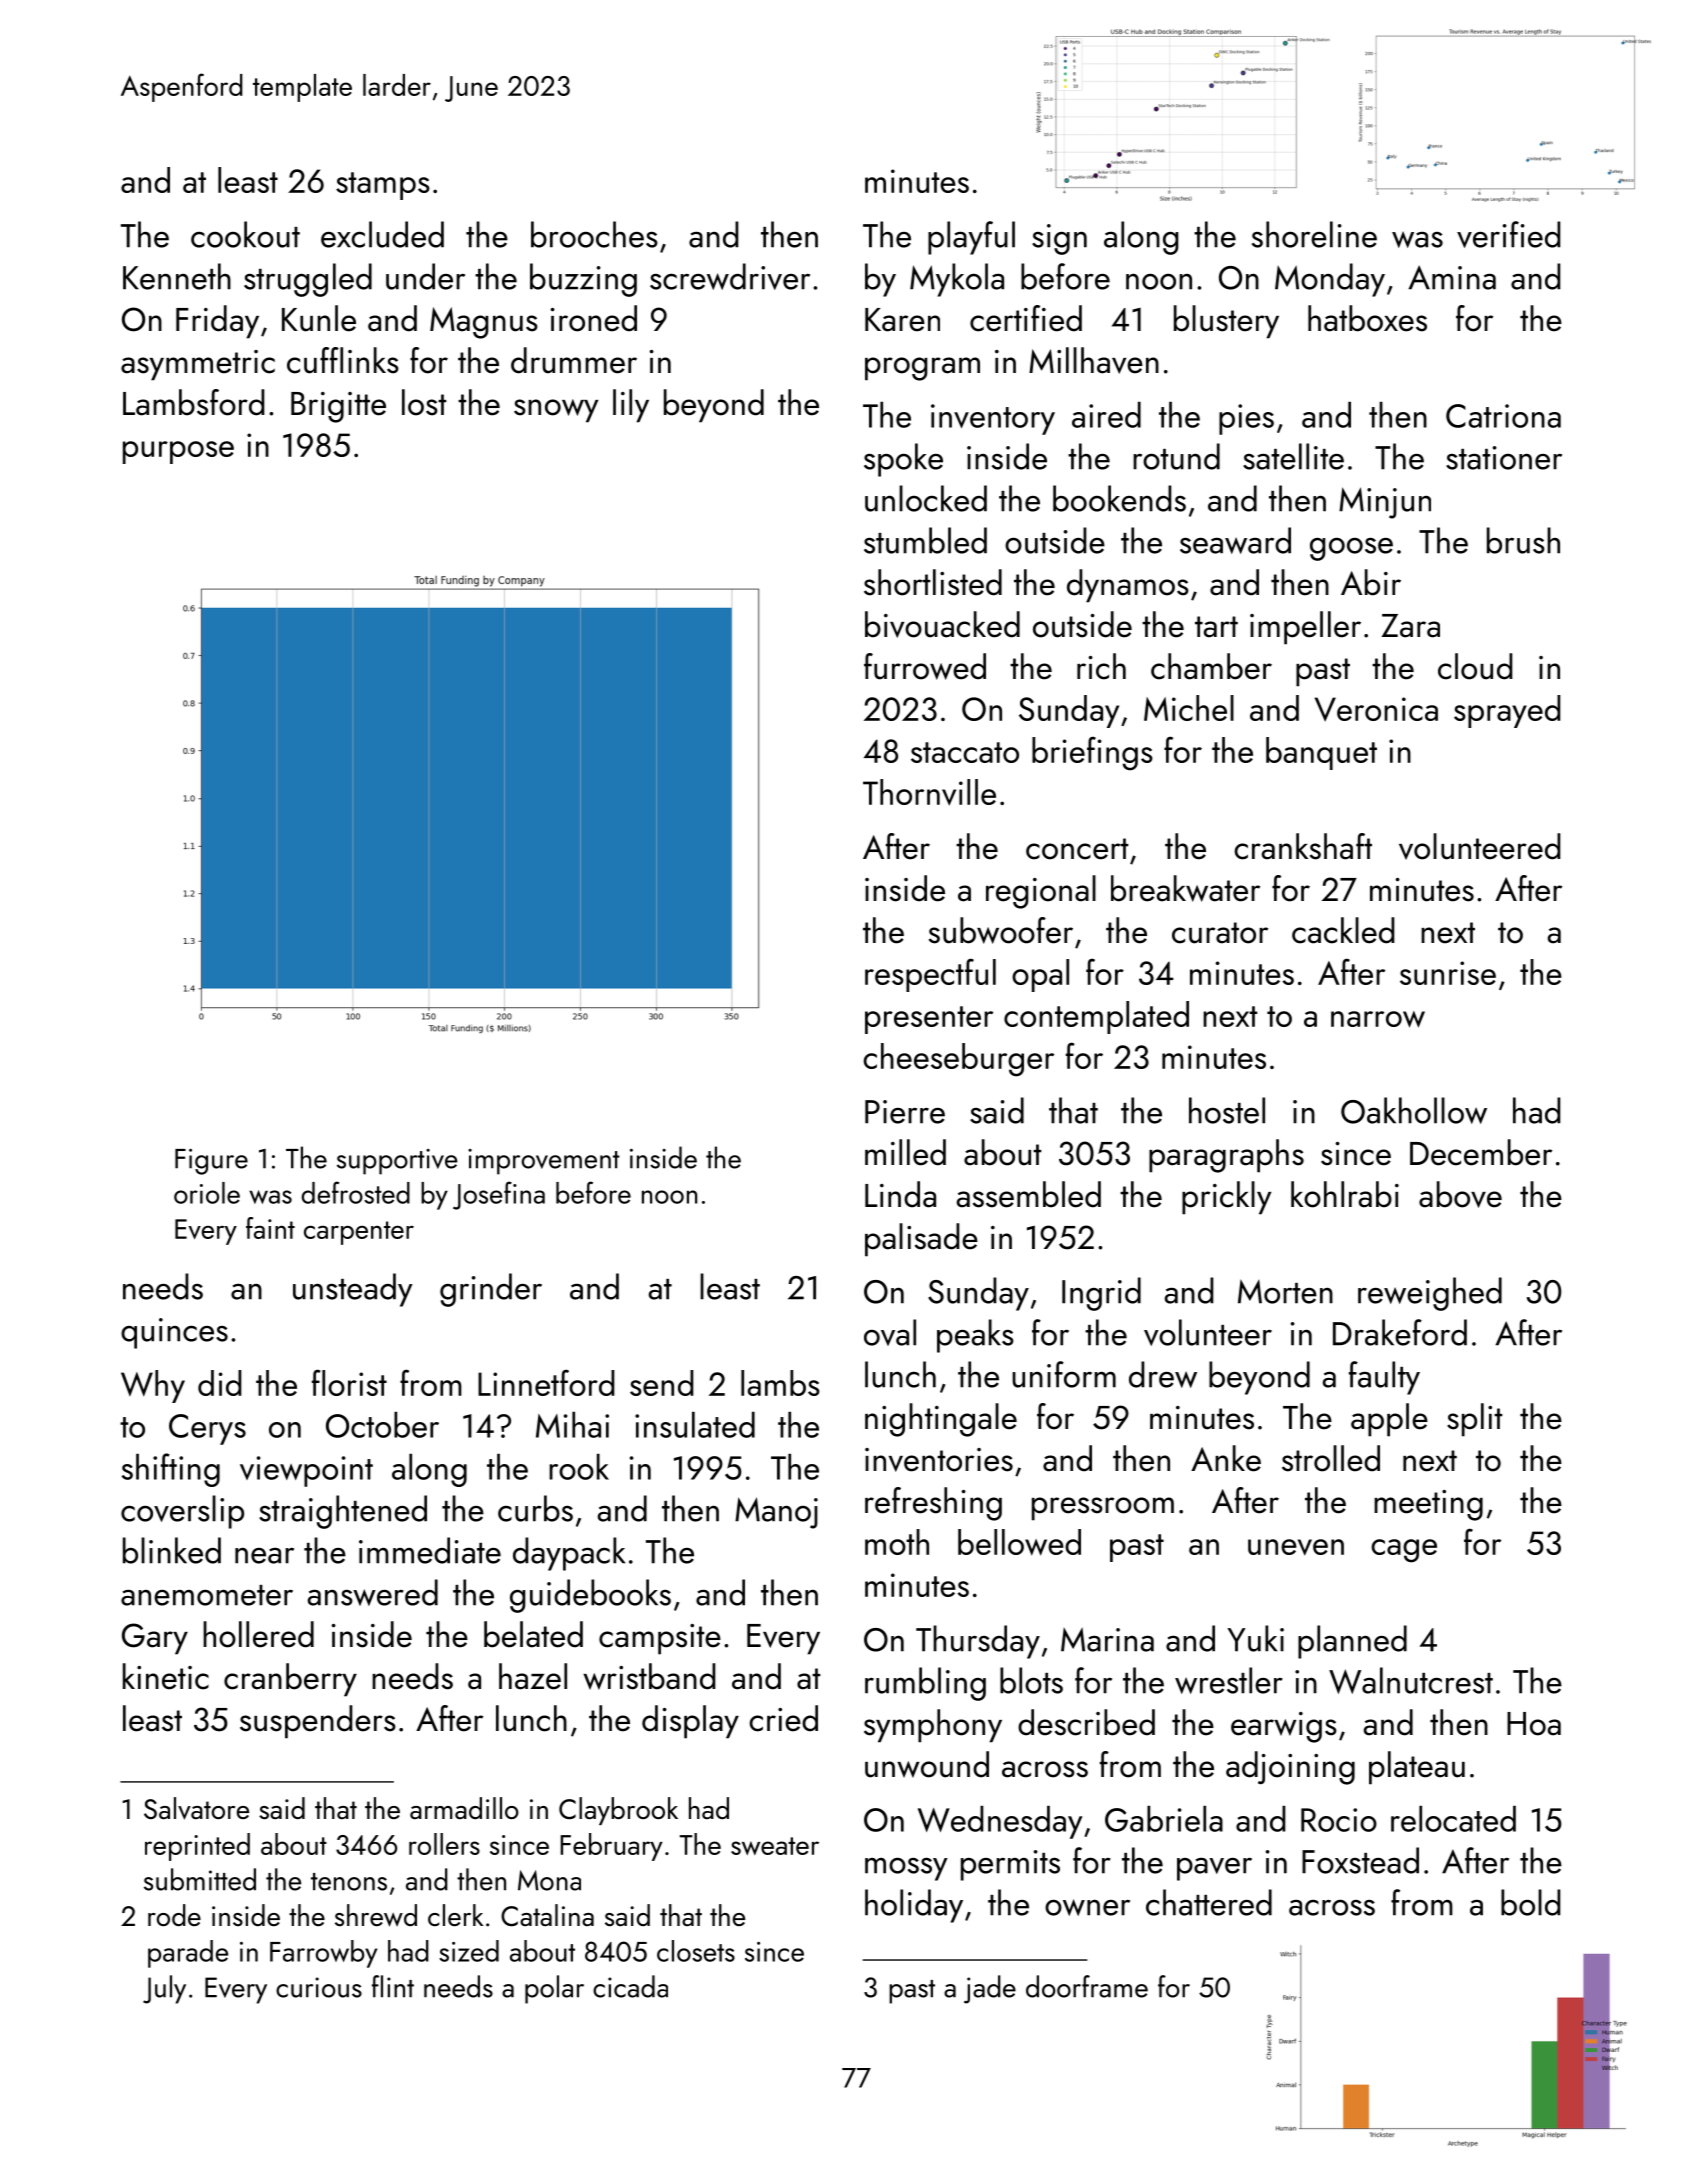  Describe the element at coordinates (1452, 277) in the document. I see `Amina` at that location.
